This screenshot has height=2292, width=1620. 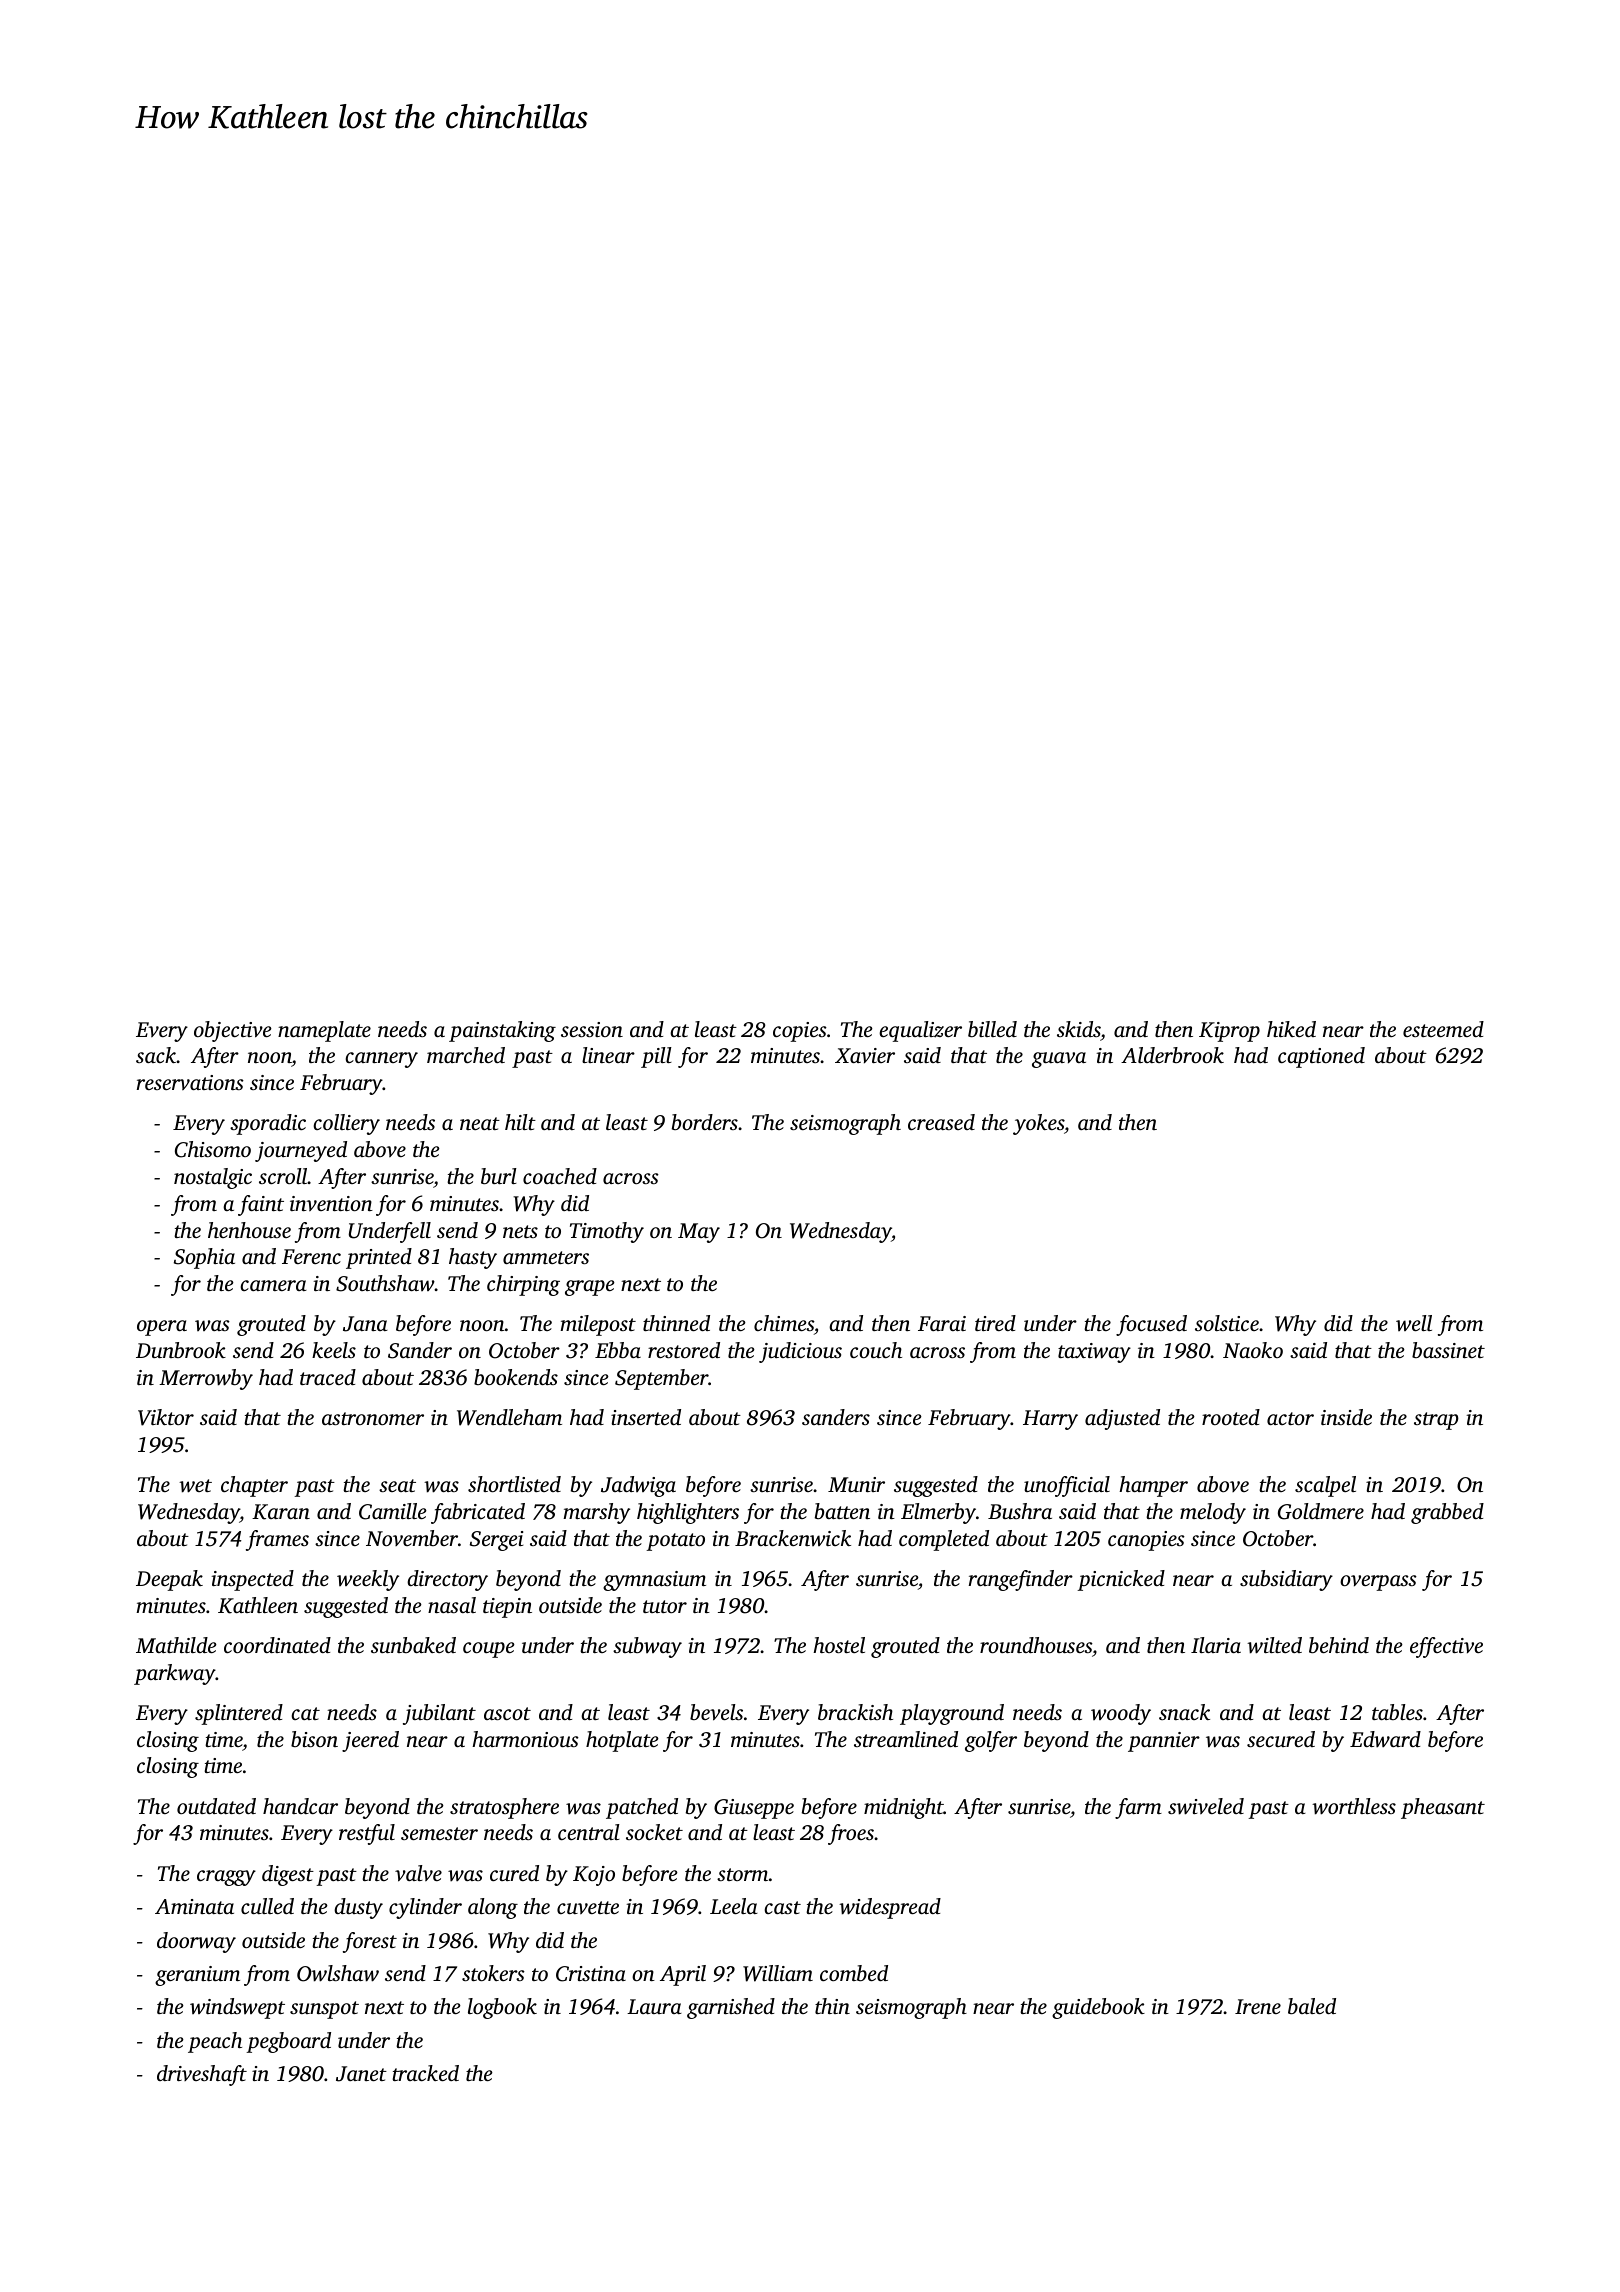 I want to click on tired, so click(x=995, y=1323).
